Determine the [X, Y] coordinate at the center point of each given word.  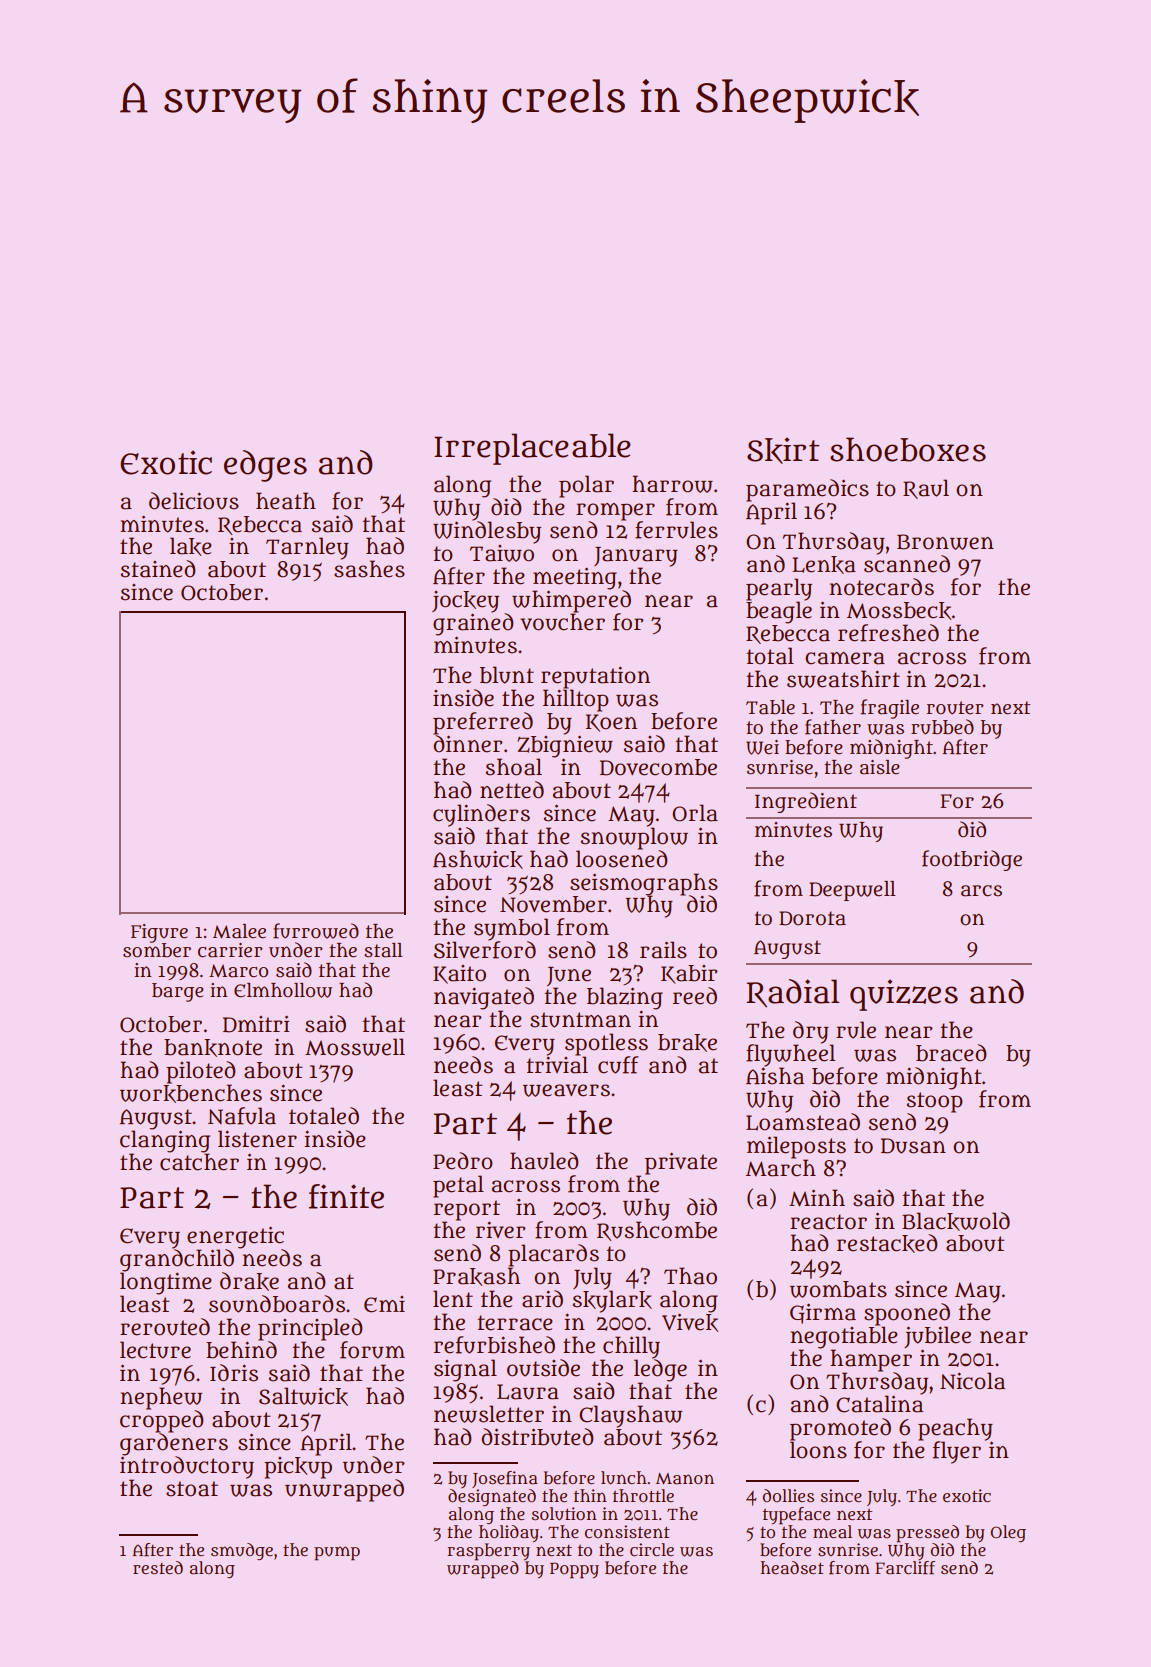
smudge [242, 1551]
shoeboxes [908, 449]
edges [265, 466]
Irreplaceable [532, 449]
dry [811, 1032]
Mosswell [355, 1047]
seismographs [644, 884]
